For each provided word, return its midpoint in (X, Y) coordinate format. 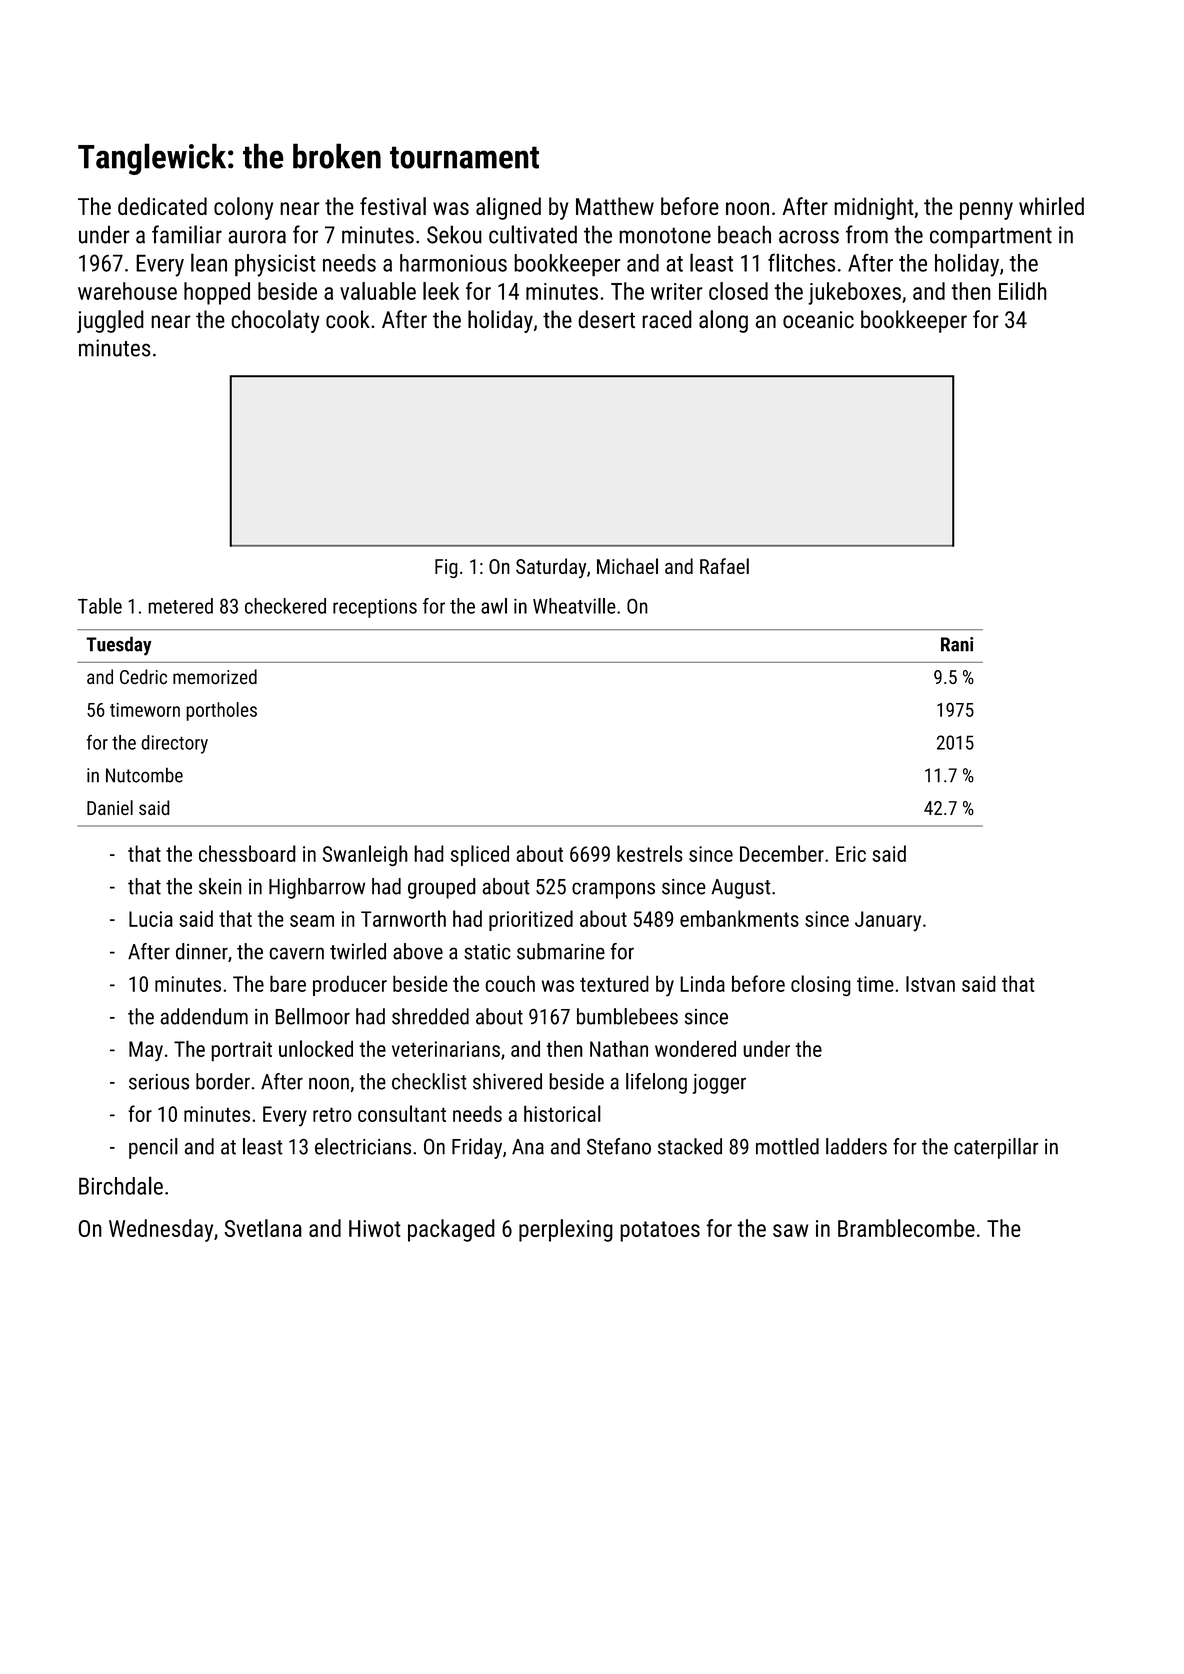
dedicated (162, 206)
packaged (451, 1230)
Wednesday (161, 1230)
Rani (957, 644)
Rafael (724, 566)
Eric (851, 854)
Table (100, 606)
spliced (480, 855)
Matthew (615, 206)
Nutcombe (144, 775)
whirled (1051, 206)
